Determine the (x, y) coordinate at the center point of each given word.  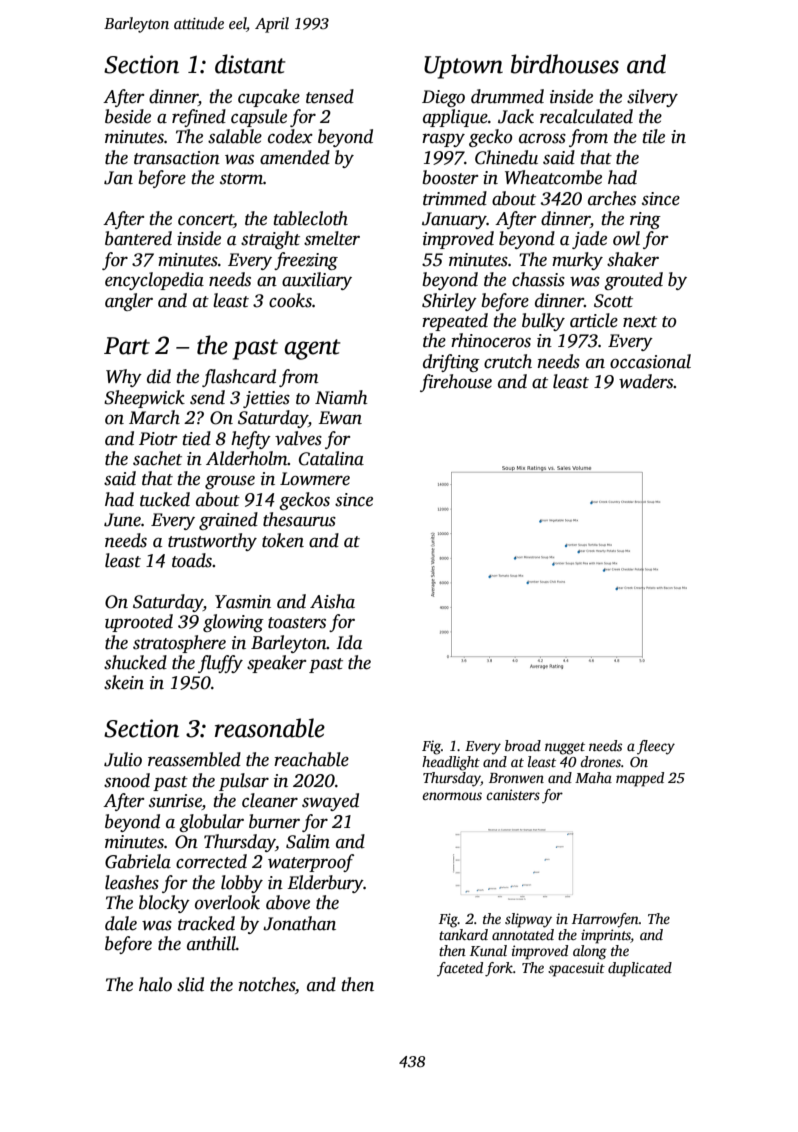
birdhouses (565, 64)
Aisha (332, 601)
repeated (455, 322)
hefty (251, 440)
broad (523, 745)
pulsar (244, 782)
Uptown (463, 67)
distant (250, 64)
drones (600, 761)
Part (127, 346)
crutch (508, 361)
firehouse (456, 383)
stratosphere (179, 644)
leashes (132, 882)
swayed (330, 802)
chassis (538, 279)
